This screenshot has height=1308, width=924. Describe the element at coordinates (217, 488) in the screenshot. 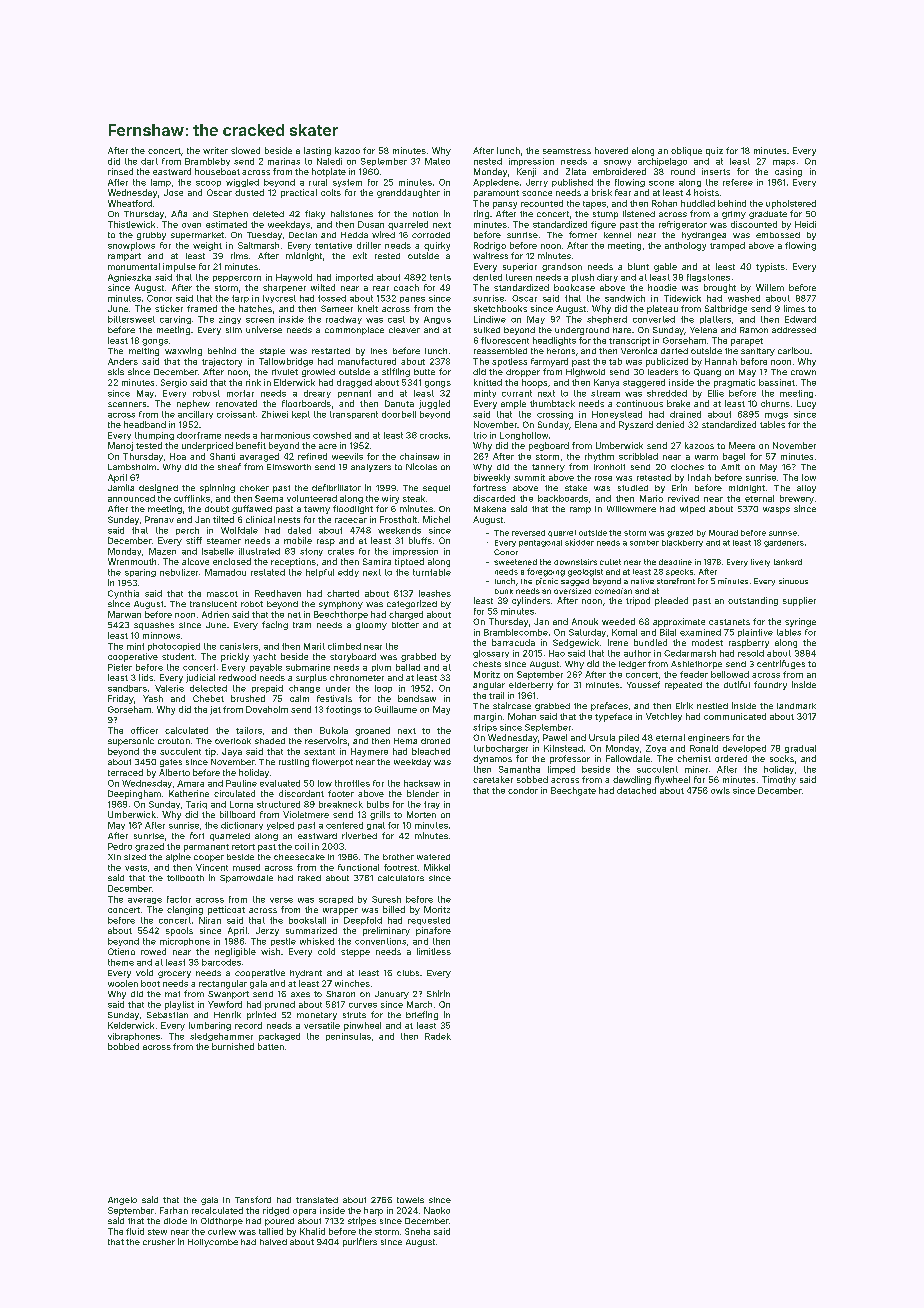

I see `spinning` at that location.
